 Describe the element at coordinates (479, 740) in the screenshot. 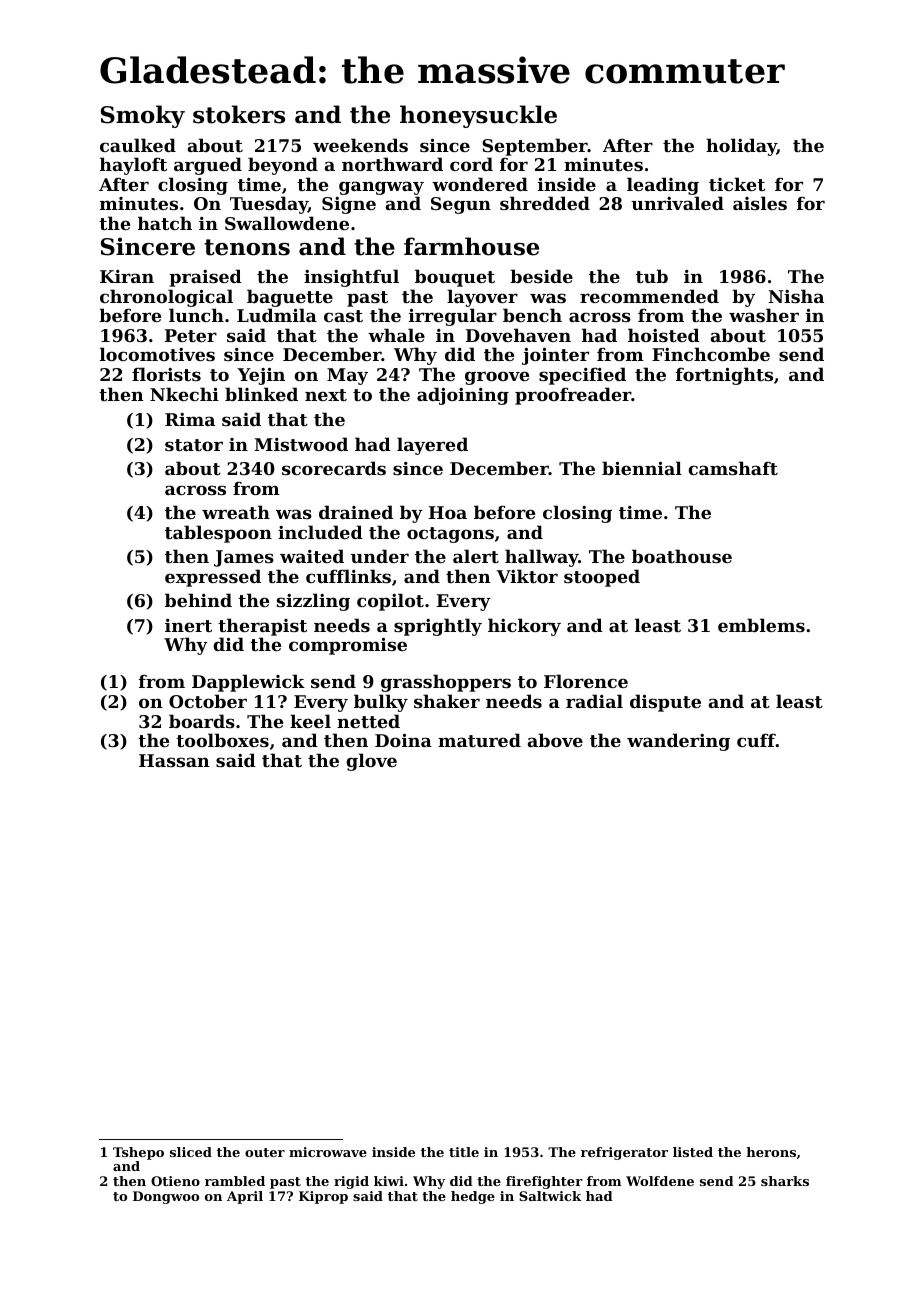

I see `matured` at that location.
